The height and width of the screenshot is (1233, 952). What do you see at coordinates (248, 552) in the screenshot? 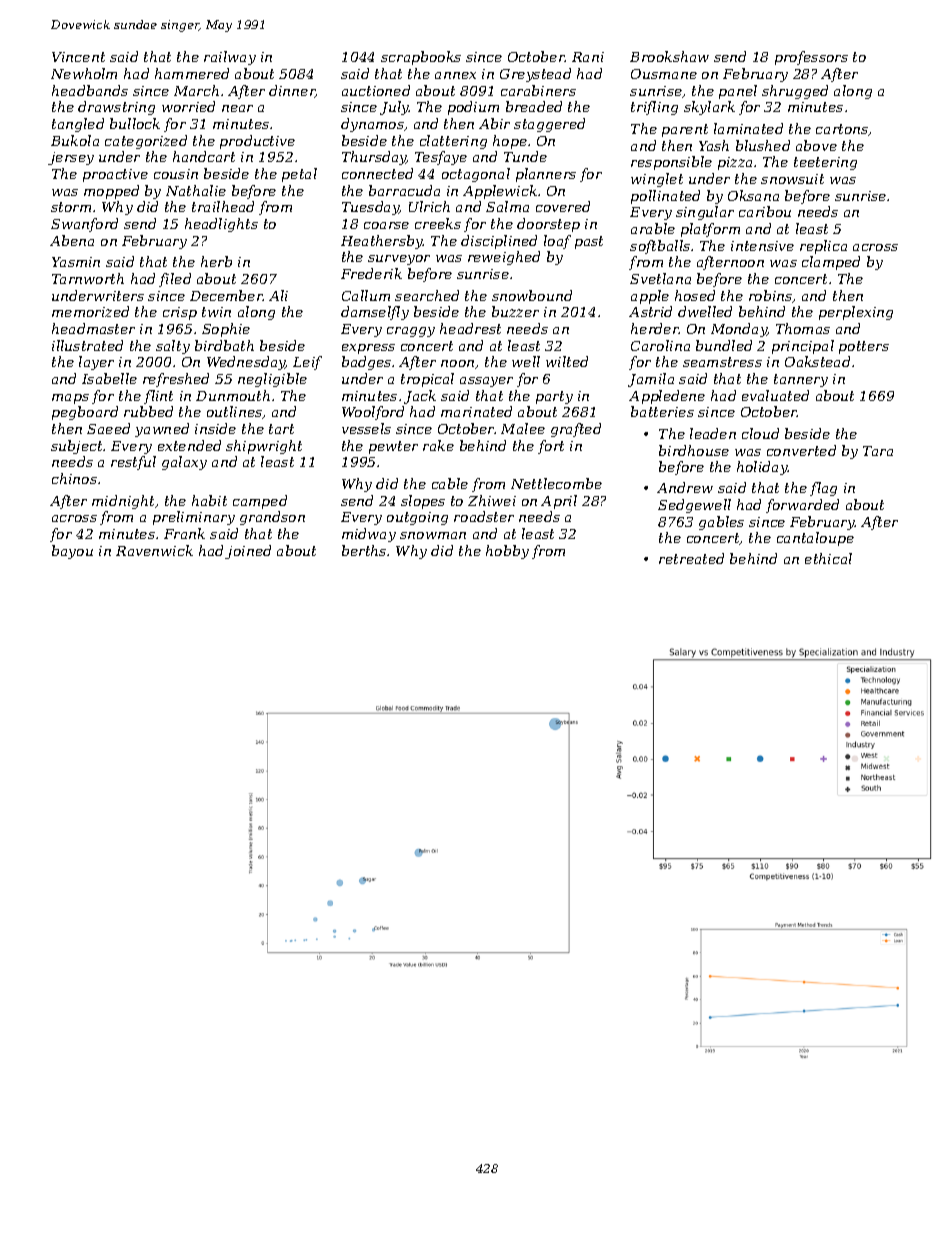
I see `joined` at bounding box center [248, 552].
